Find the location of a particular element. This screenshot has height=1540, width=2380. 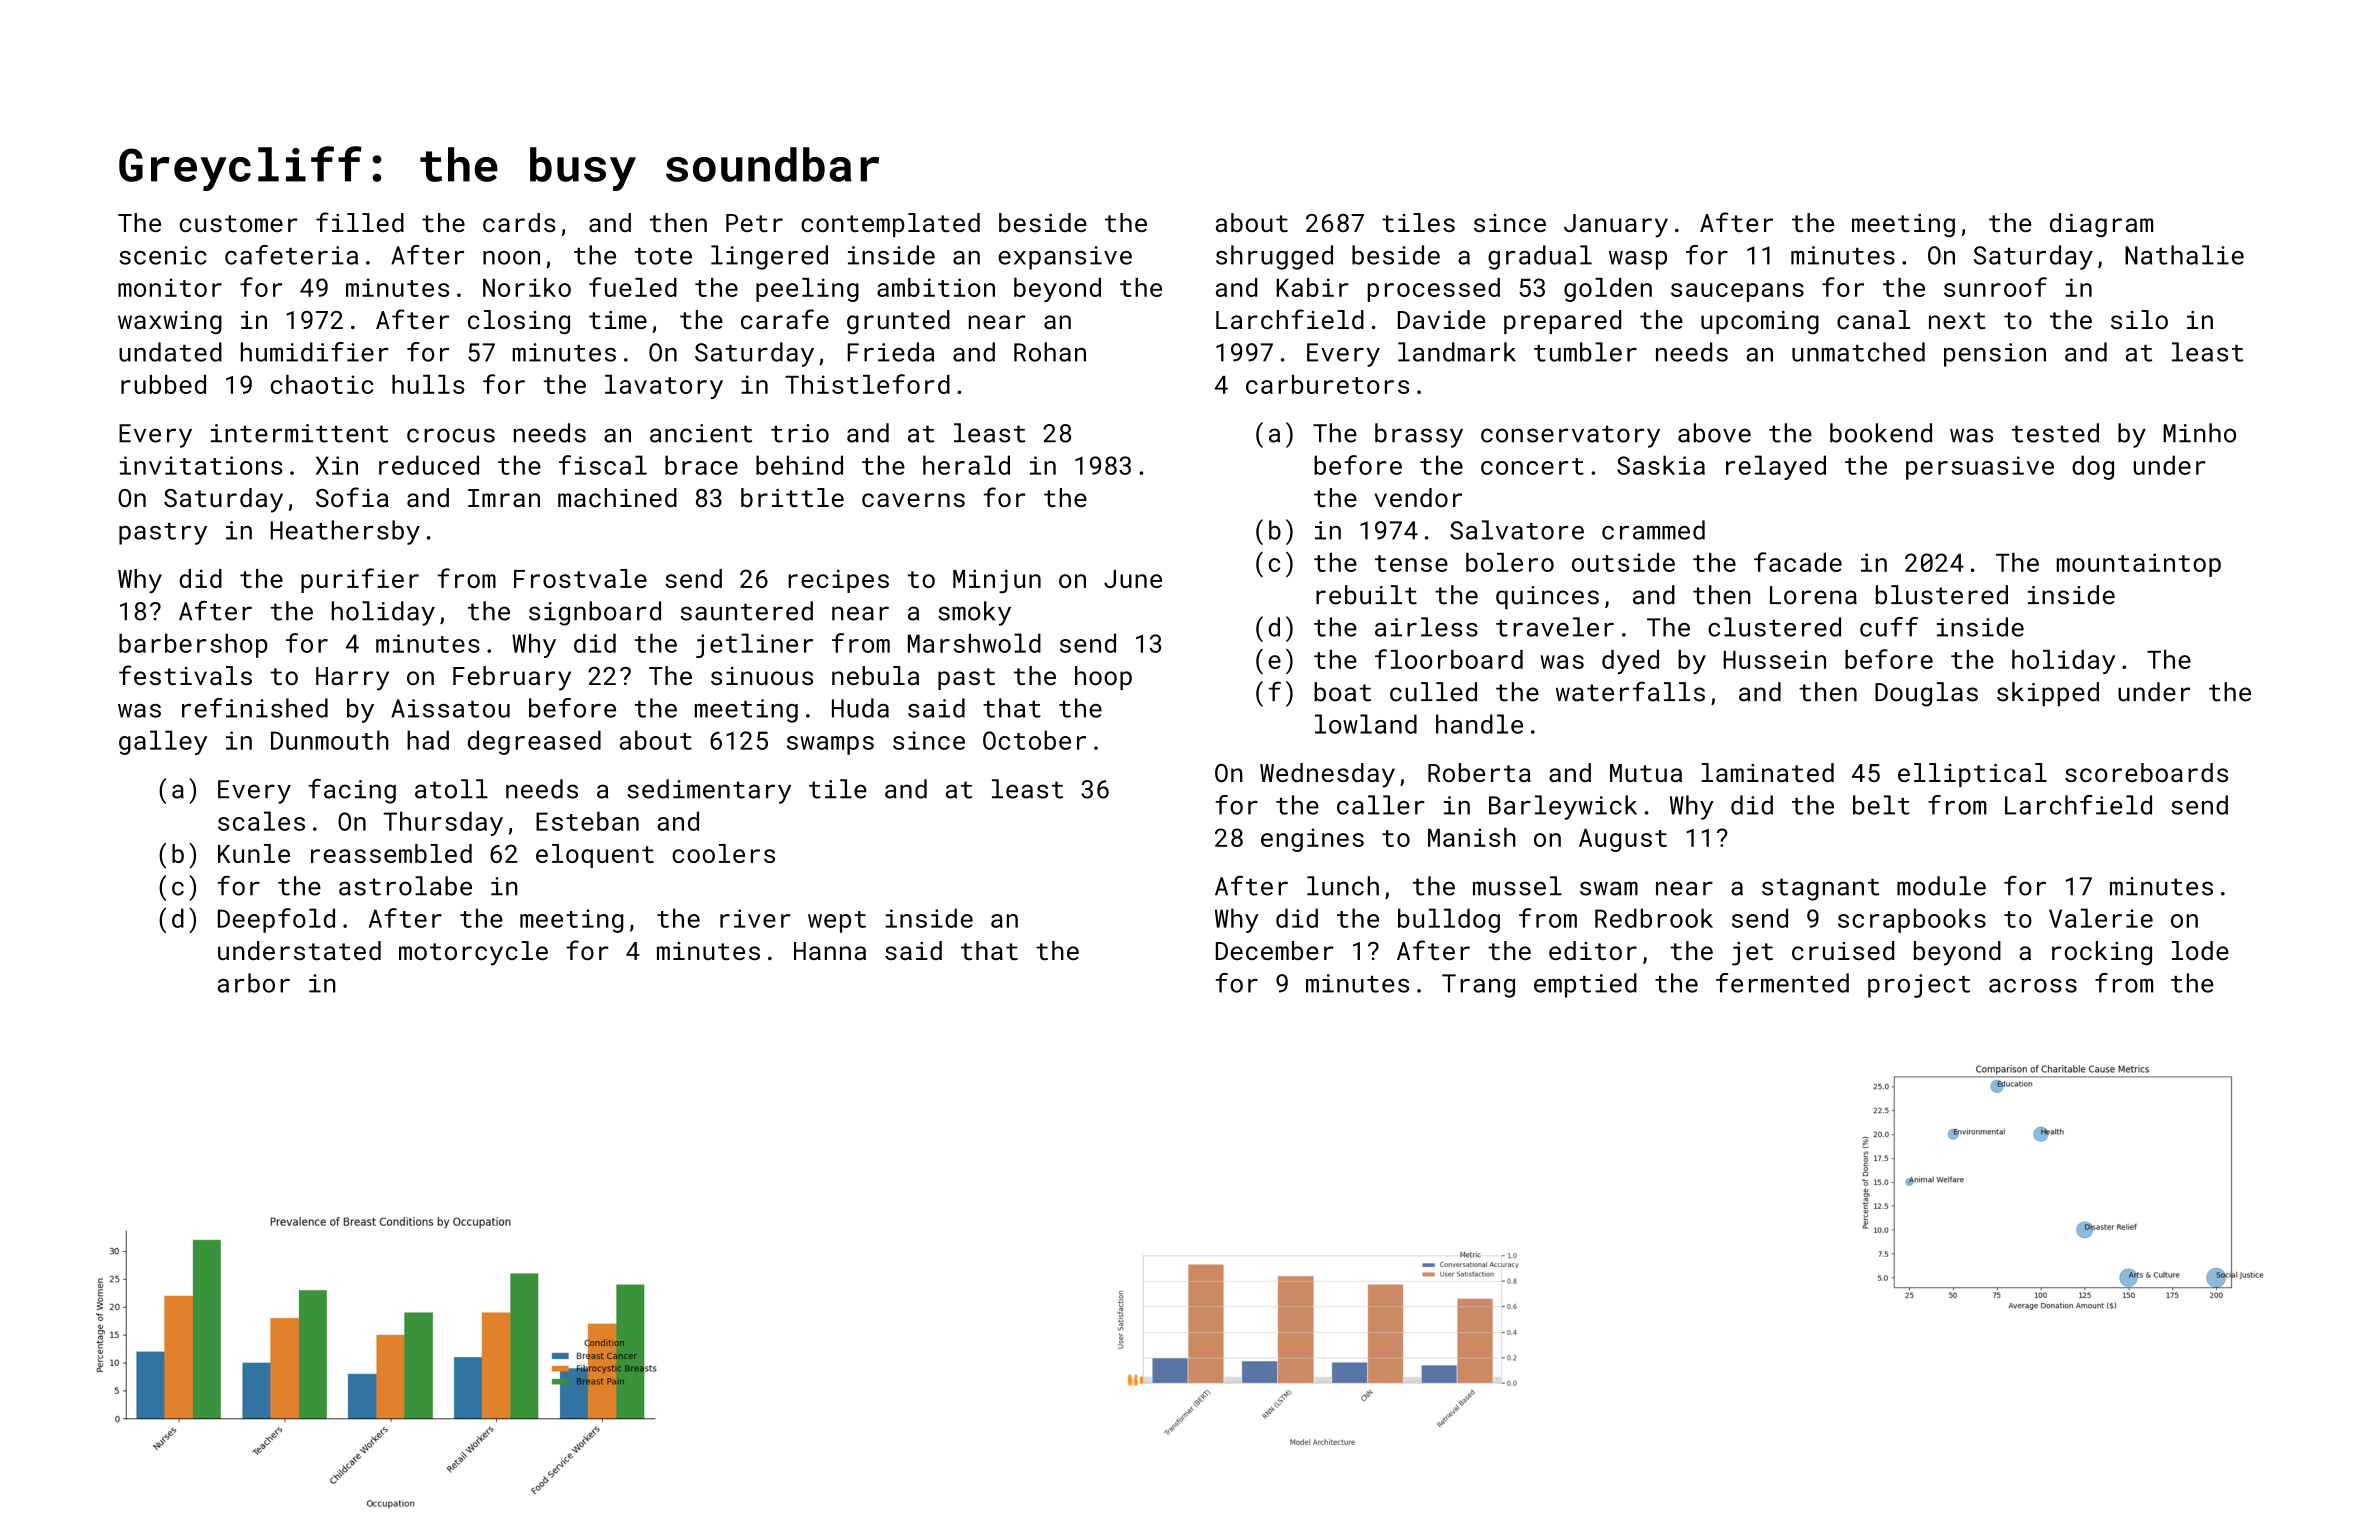

brittle is located at coordinates (792, 497).
